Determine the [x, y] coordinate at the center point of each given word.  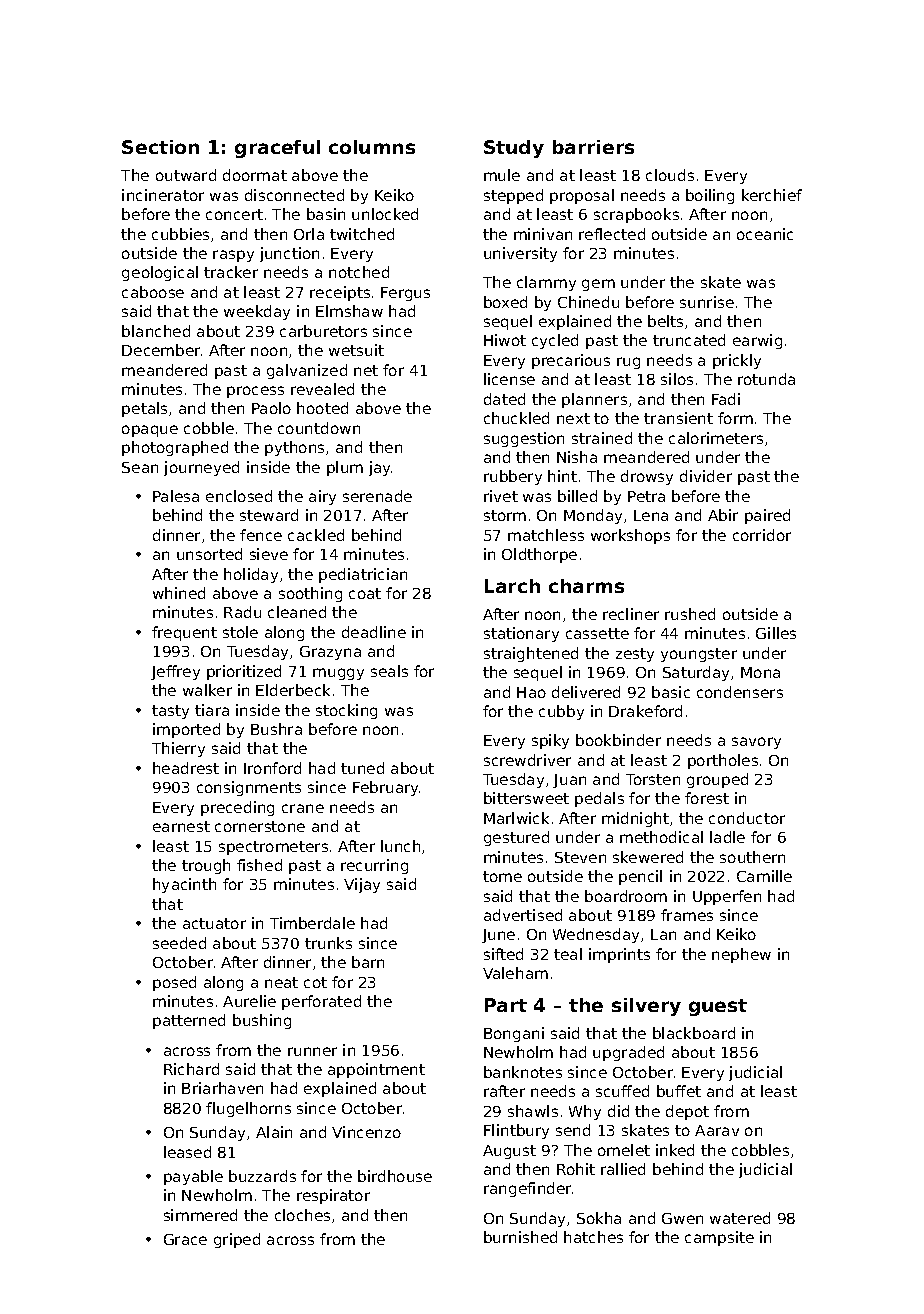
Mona [760, 672]
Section [160, 147]
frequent [184, 633]
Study [514, 149]
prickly [737, 361]
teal [568, 954]
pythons [294, 448]
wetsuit [356, 350]
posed [174, 983]
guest [718, 1007]
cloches [302, 1215]
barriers [593, 147]
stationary [521, 634]
